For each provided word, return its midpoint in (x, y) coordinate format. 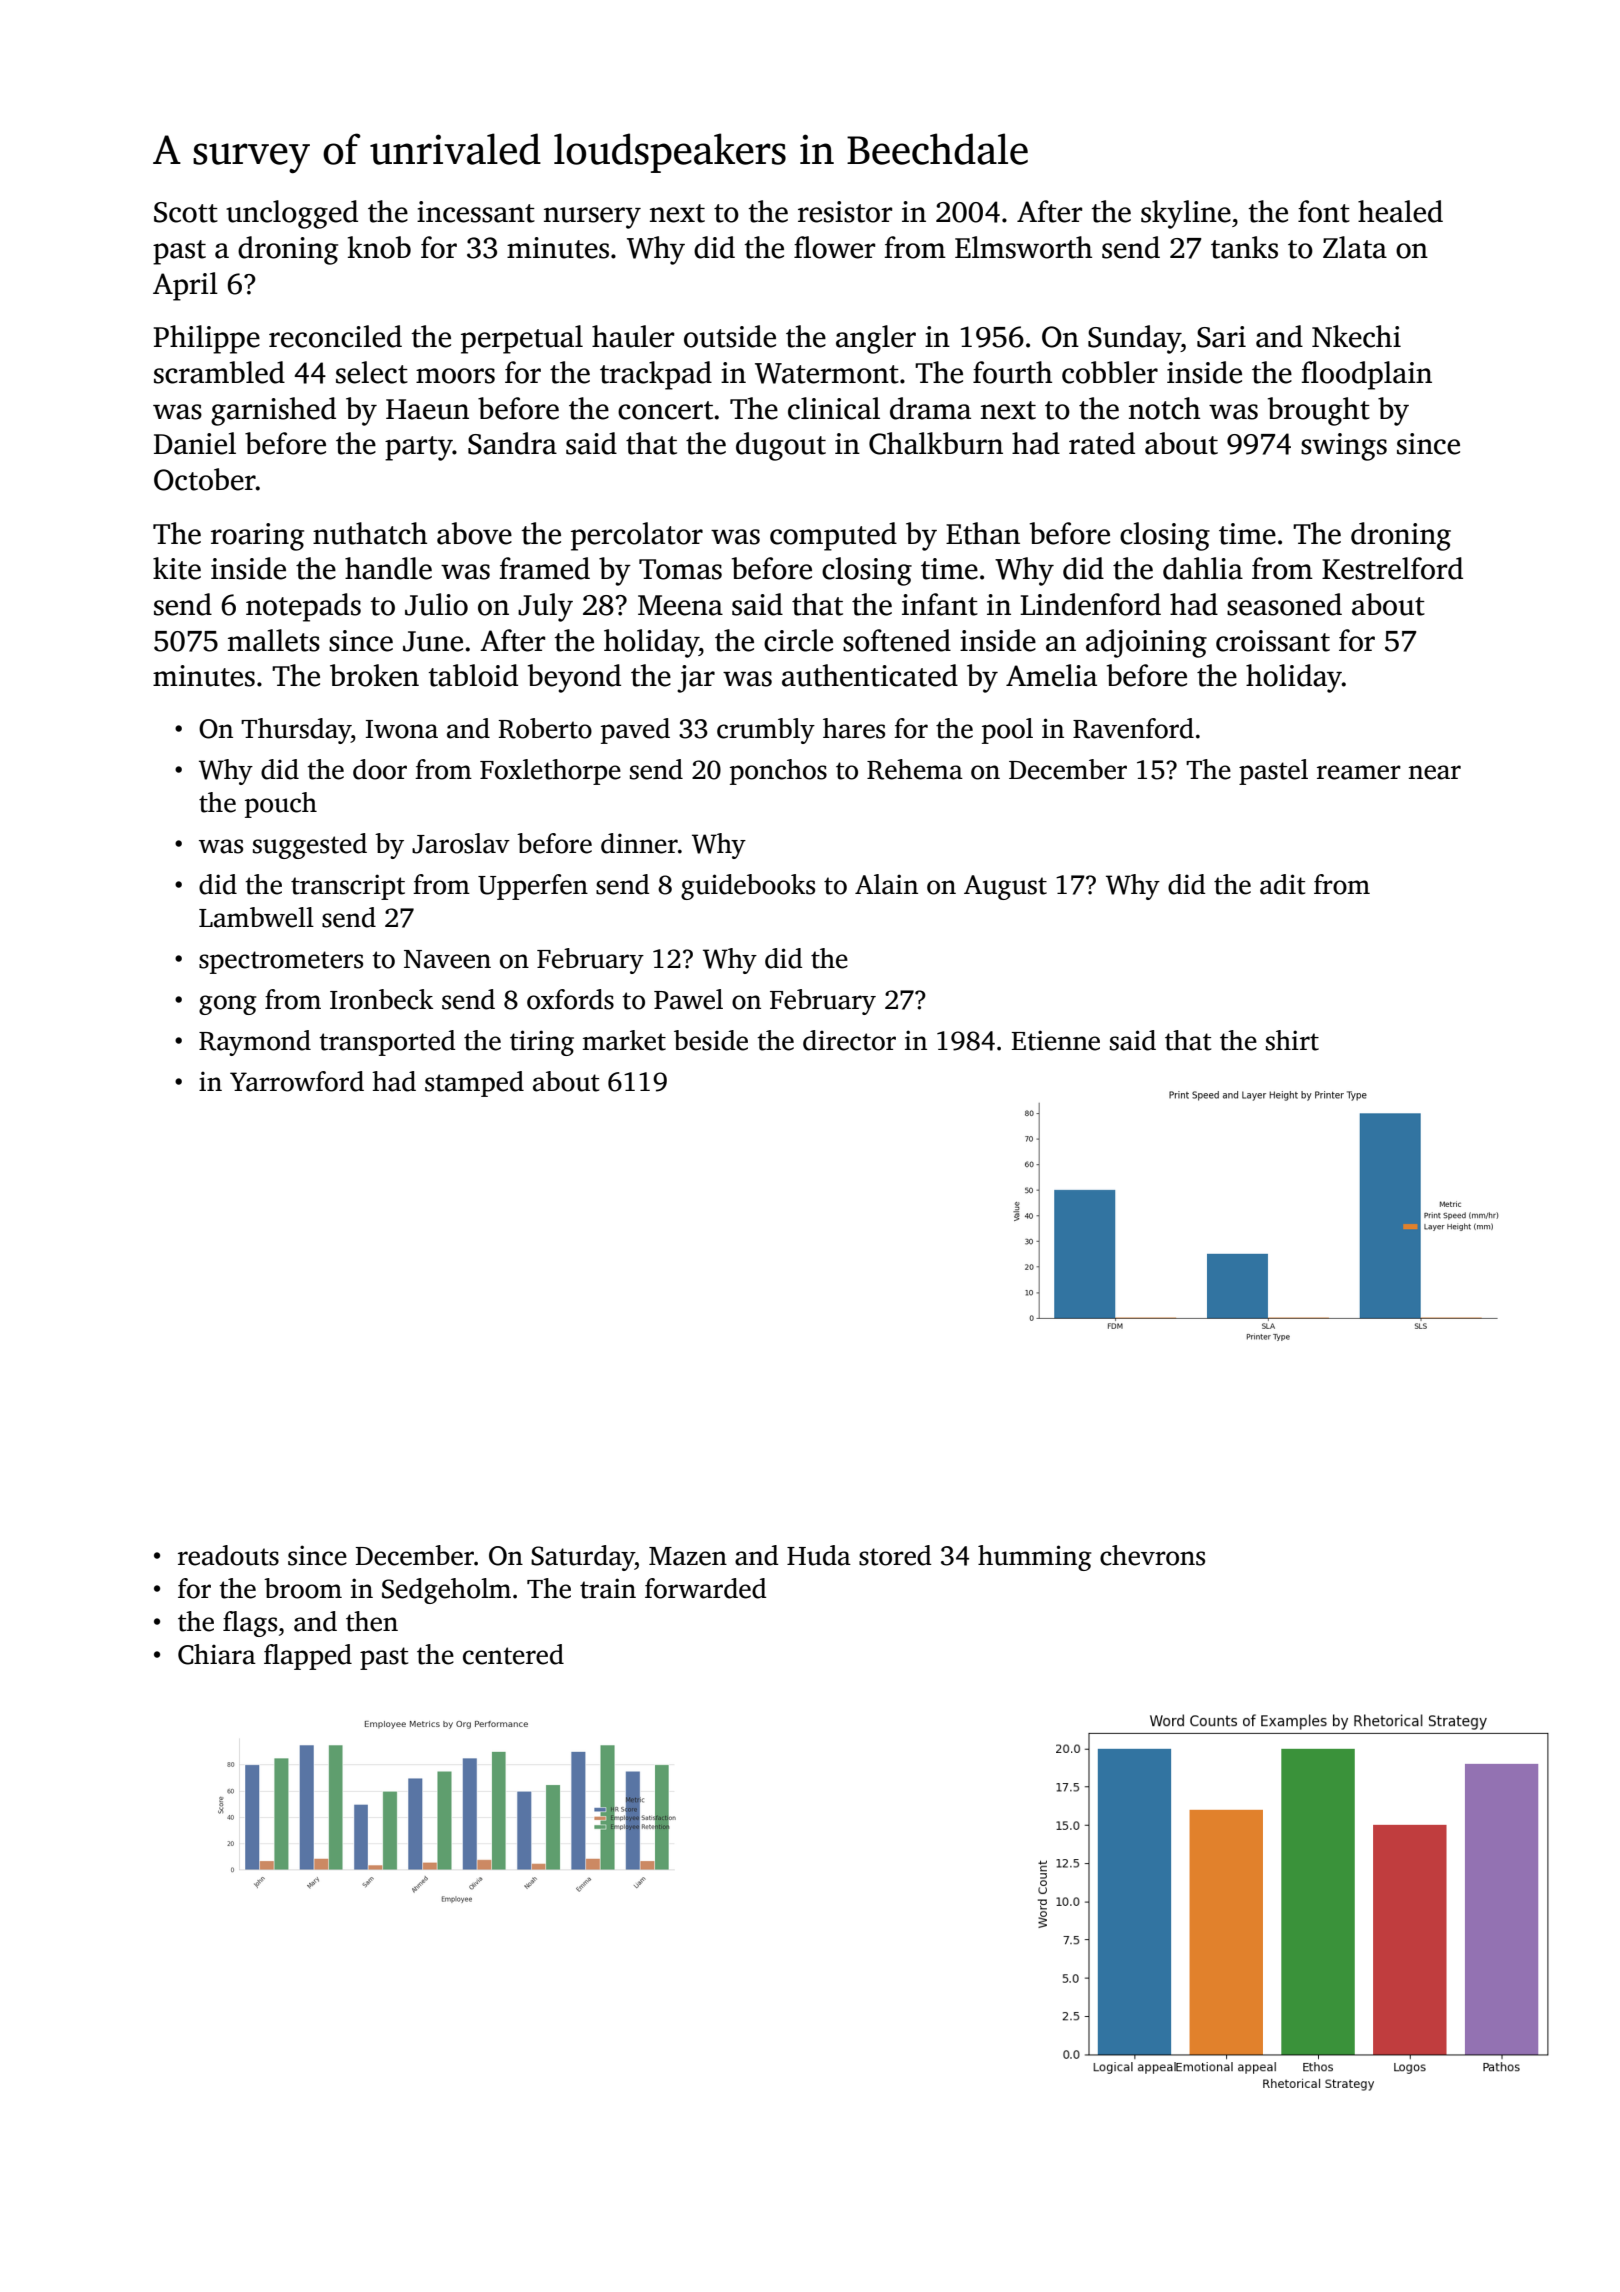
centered (513, 1654)
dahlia (1203, 568)
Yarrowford (297, 1081)
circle (798, 640)
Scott (186, 212)
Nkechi (1356, 336)
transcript (348, 887)
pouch (281, 805)
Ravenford (1133, 728)
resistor (845, 212)
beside (711, 1040)
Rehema (915, 769)
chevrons (1152, 1555)
